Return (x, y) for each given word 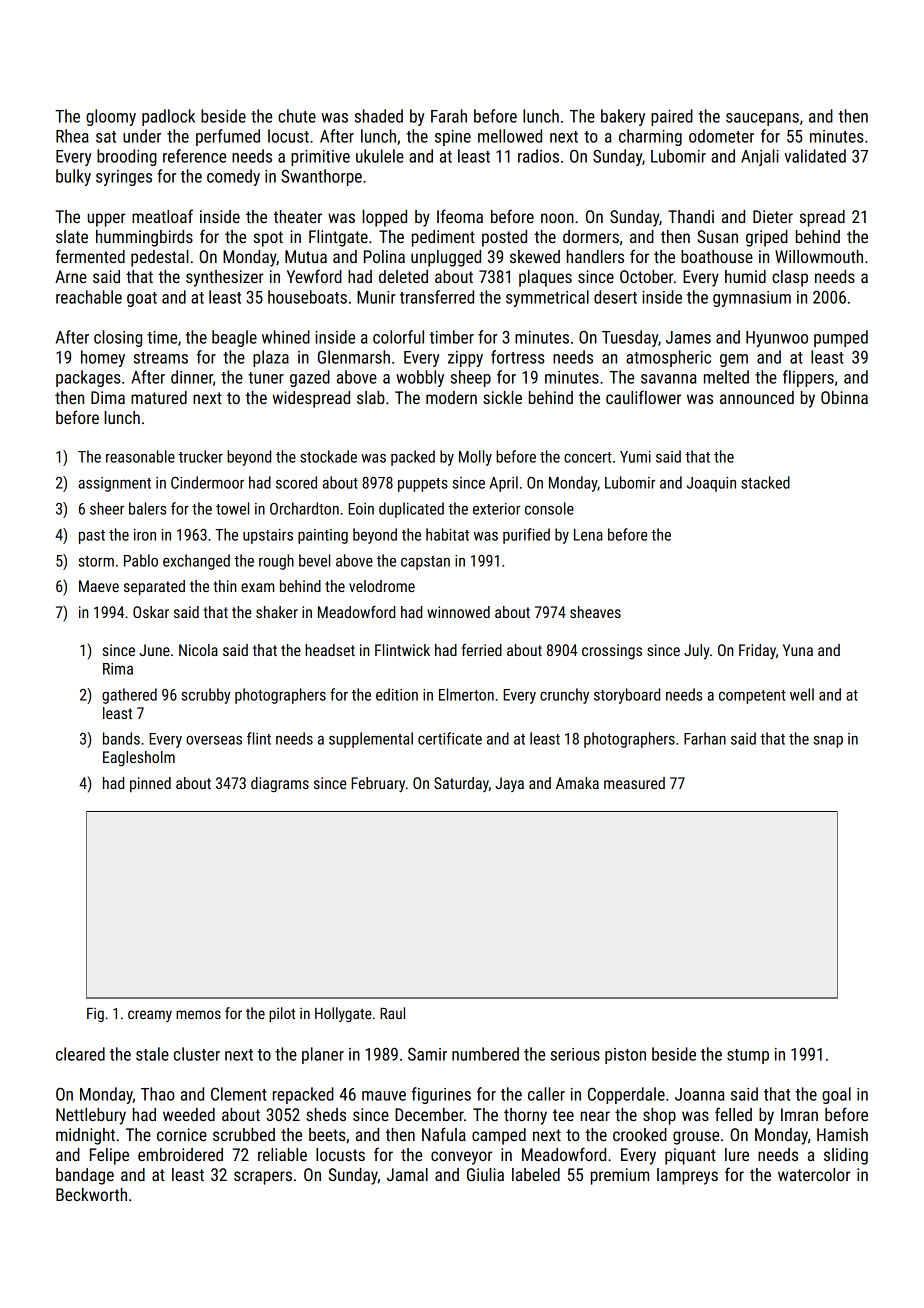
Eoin (361, 509)
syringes (124, 178)
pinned (150, 785)
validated (815, 156)
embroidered (180, 1154)
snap (828, 742)
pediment (443, 238)
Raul (392, 1013)
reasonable (140, 456)
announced (757, 397)
